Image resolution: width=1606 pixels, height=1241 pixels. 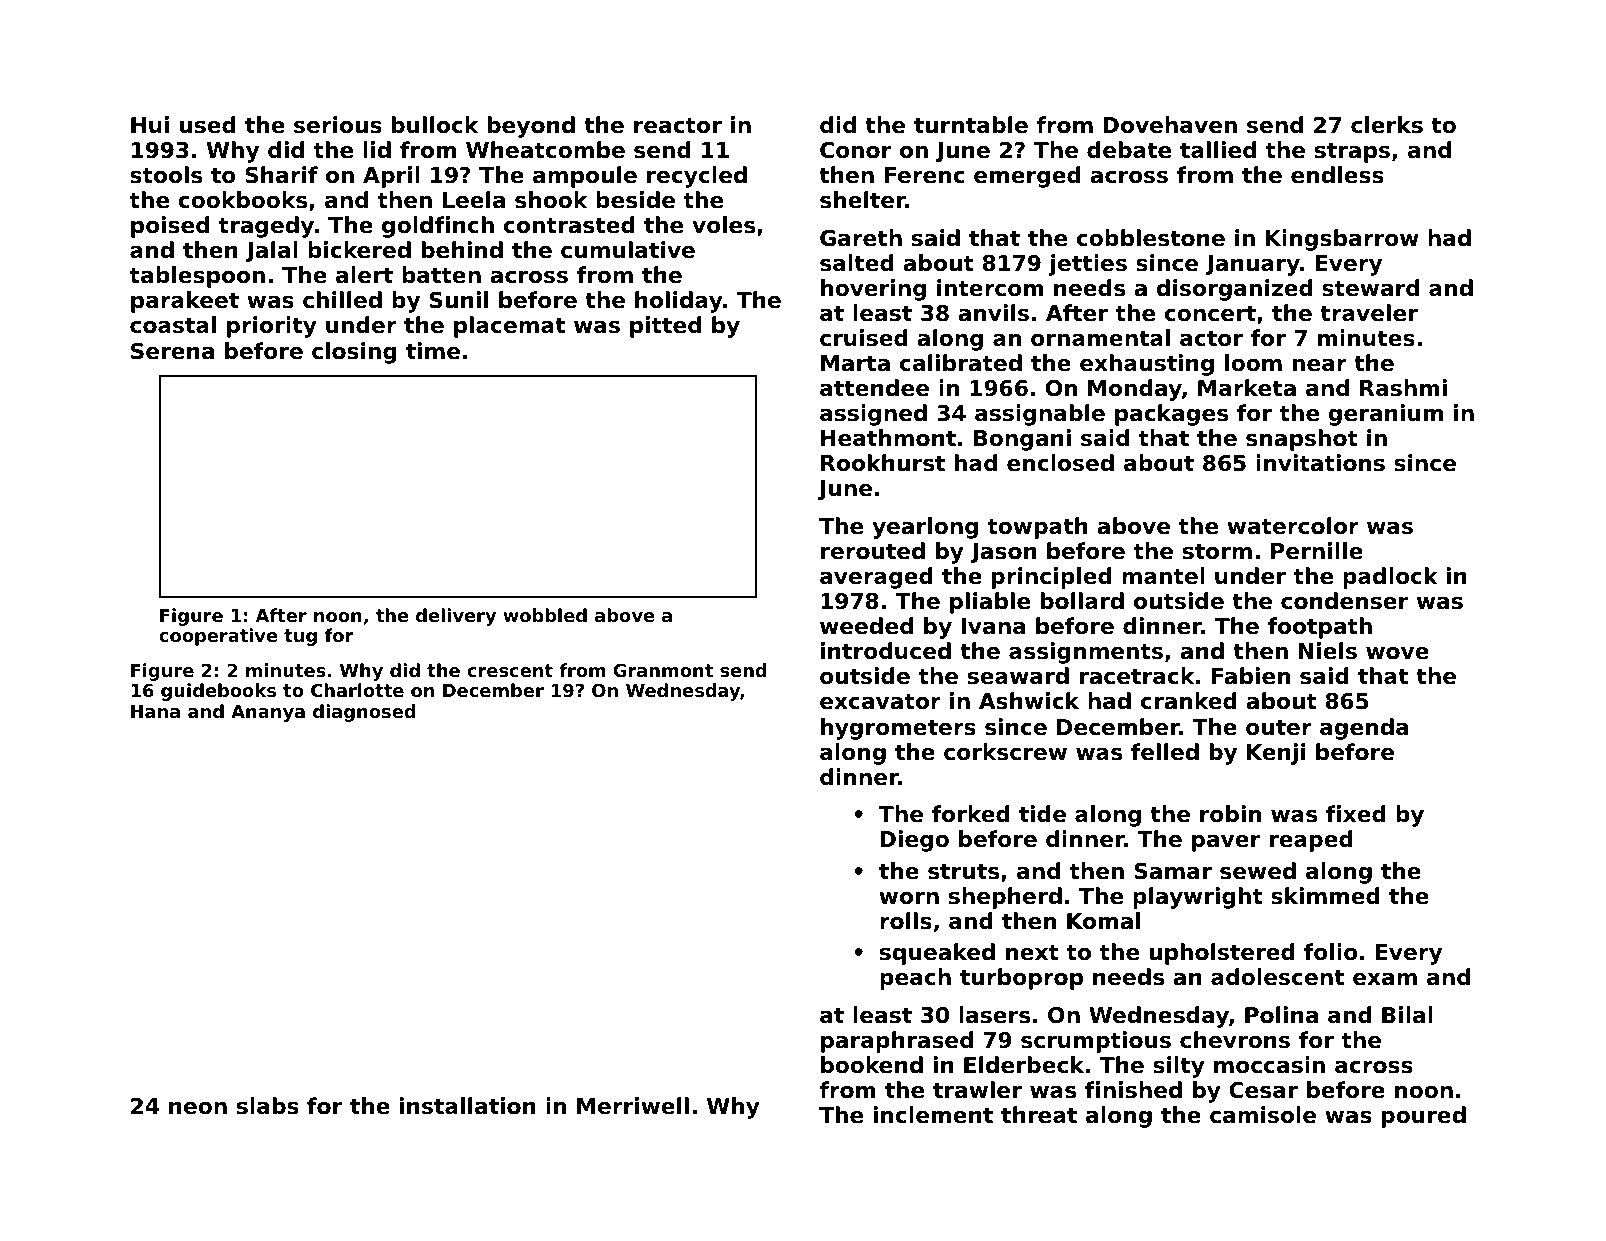 What do you see at coordinates (855, 363) in the screenshot?
I see `Marta` at bounding box center [855, 363].
